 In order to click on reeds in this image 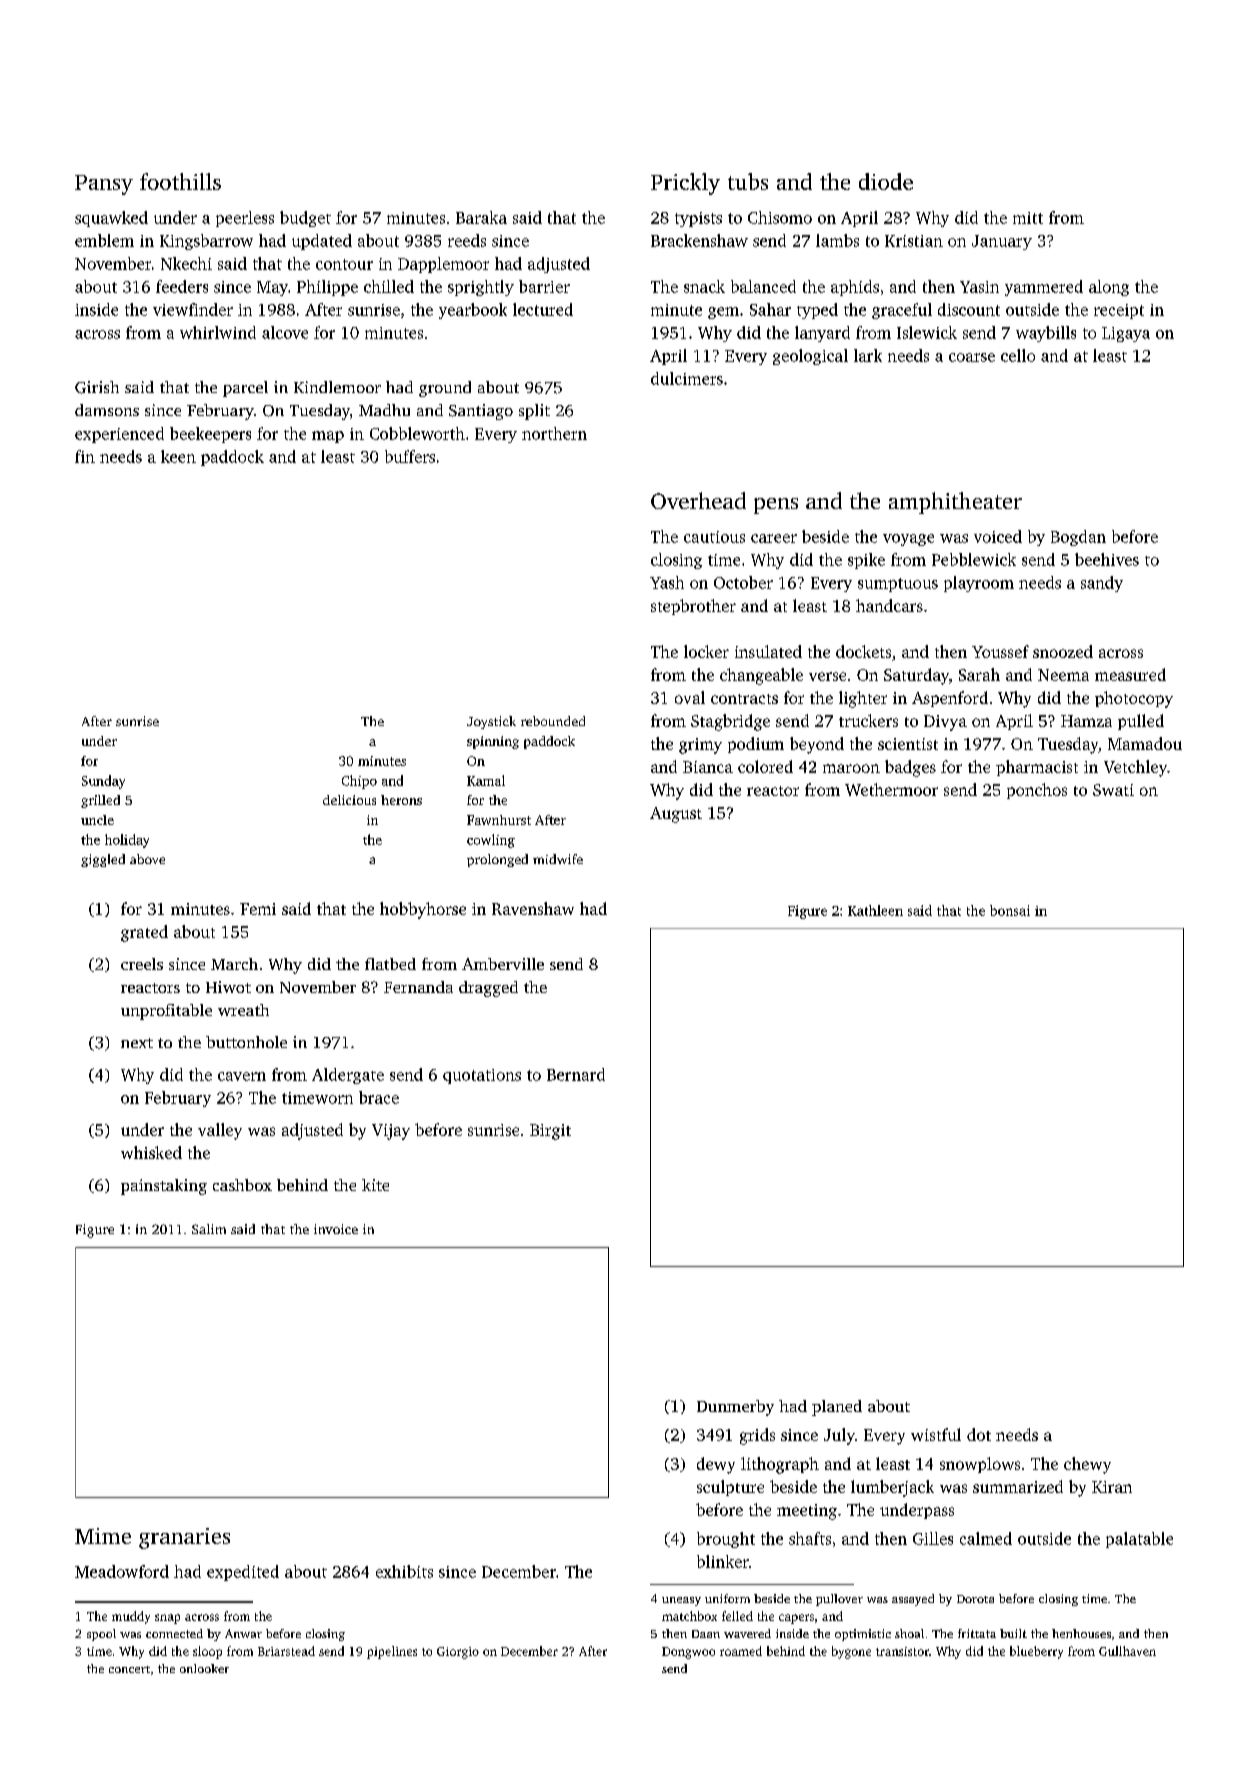, I will do `click(467, 240)`.
